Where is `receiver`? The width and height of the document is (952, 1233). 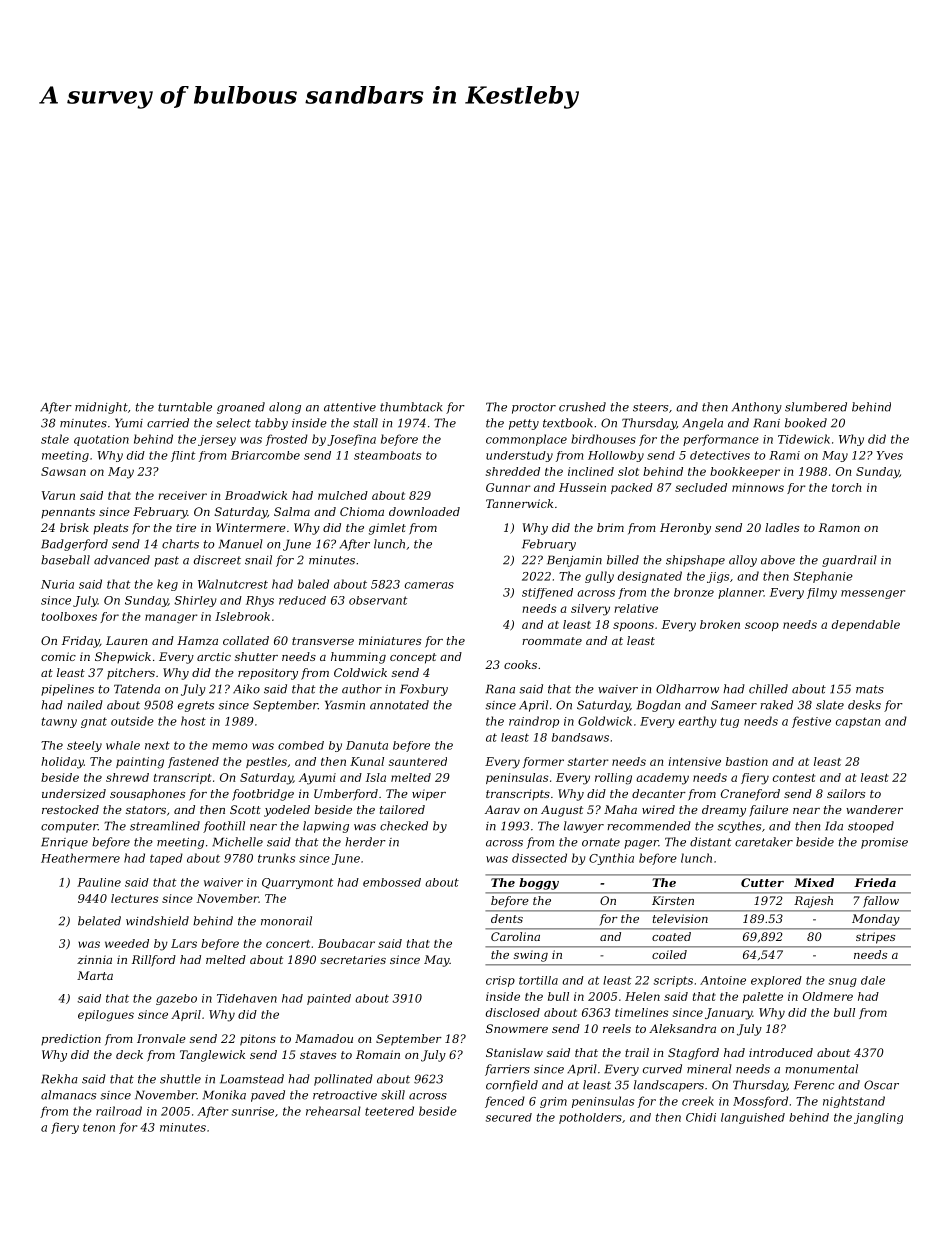
receiver is located at coordinates (182, 495).
